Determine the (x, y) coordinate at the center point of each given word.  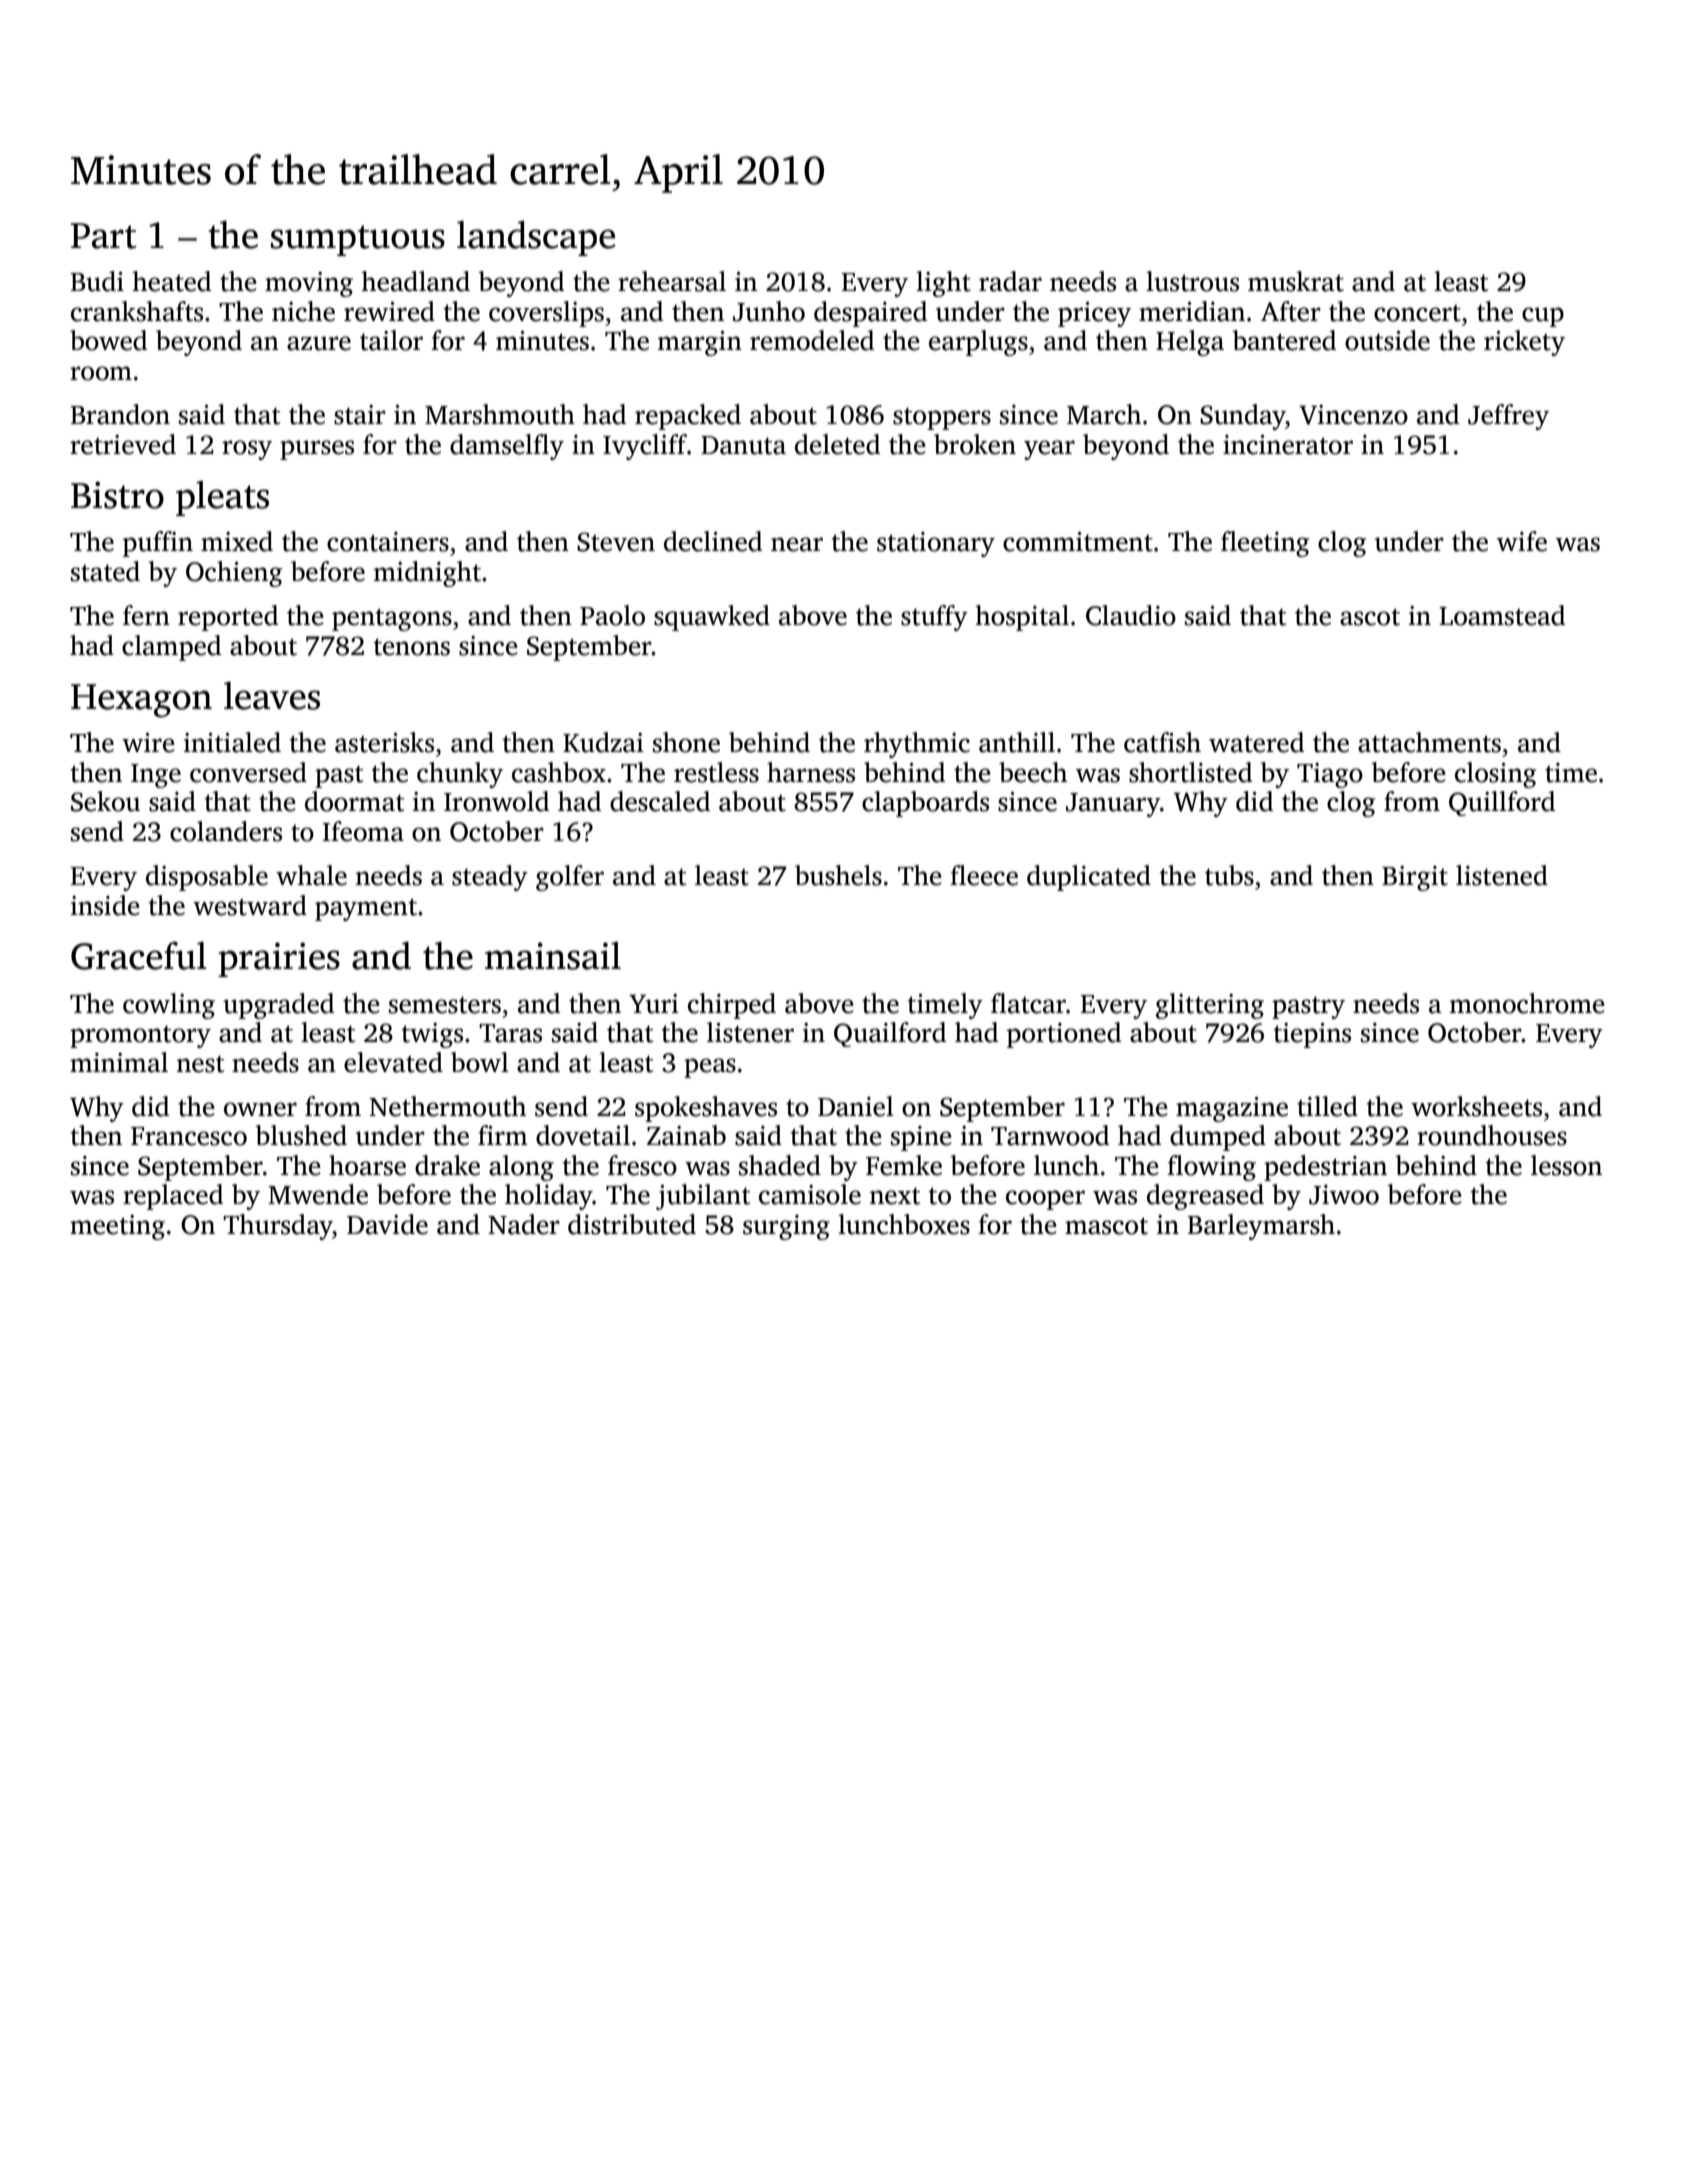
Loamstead (1502, 615)
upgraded (278, 1006)
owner (260, 1109)
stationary (936, 544)
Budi (97, 281)
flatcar (1028, 1003)
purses (317, 450)
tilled (1327, 1106)
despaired (870, 314)
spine (921, 1138)
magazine (1232, 1109)
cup (1543, 317)
